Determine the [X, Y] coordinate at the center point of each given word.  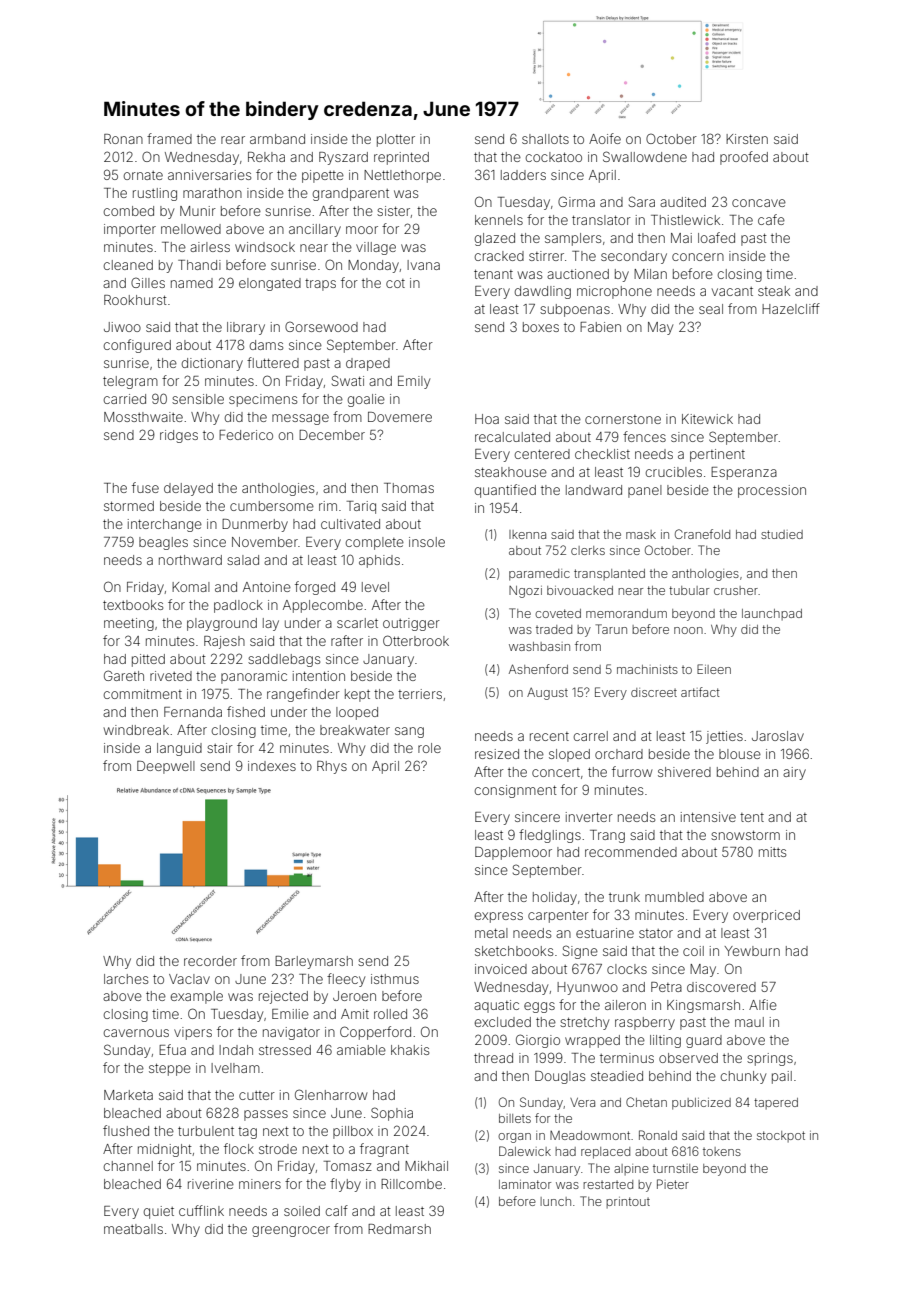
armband [277, 139]
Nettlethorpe [402, 176]
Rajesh [224, 642]
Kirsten [747, 139]
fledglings [550, 836]
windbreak [136, 730]
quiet [159, 1212]
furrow [632, 771]
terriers [420, 694]
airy [794, 773]
